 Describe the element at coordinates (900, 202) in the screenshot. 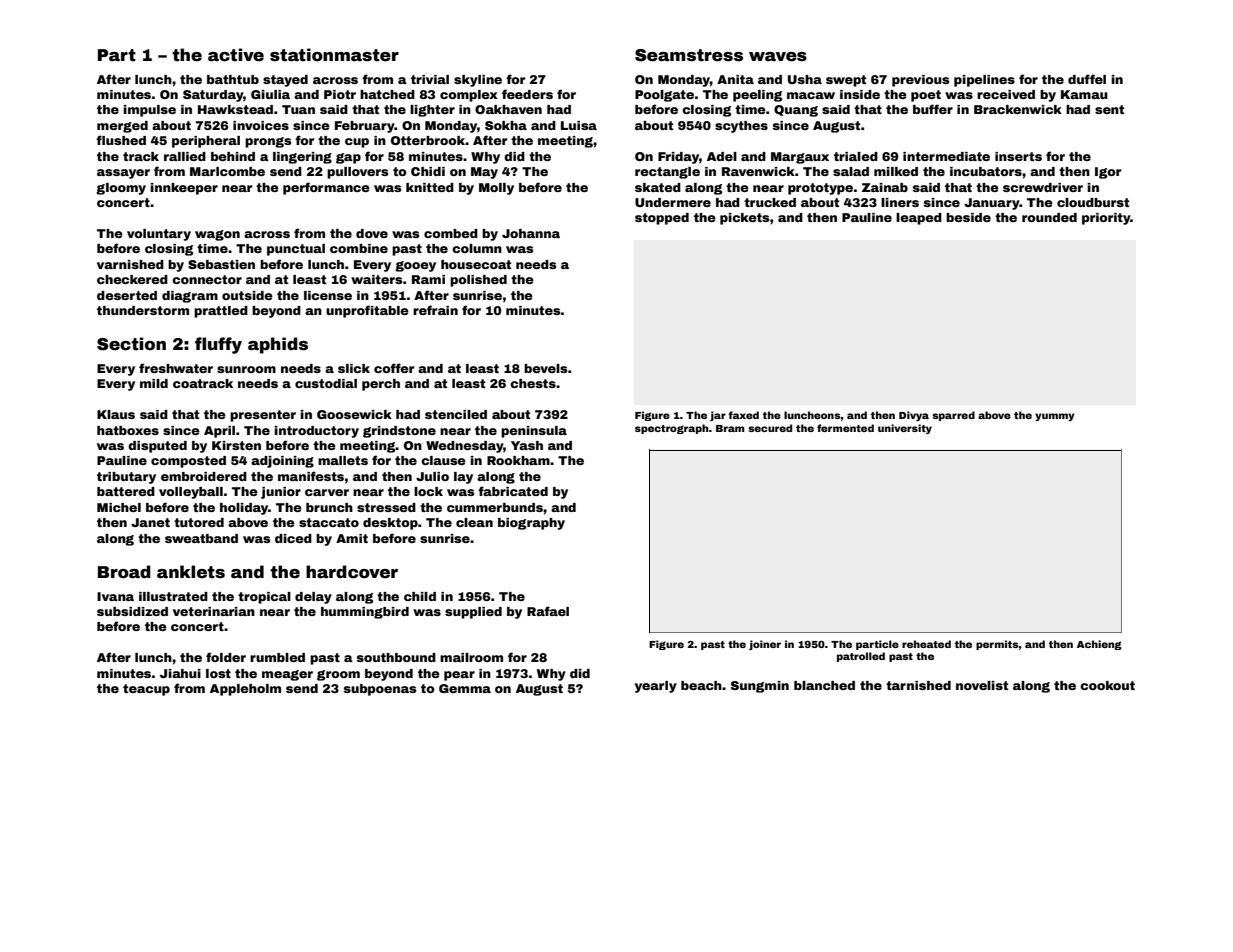

I see `liners` at that location.
